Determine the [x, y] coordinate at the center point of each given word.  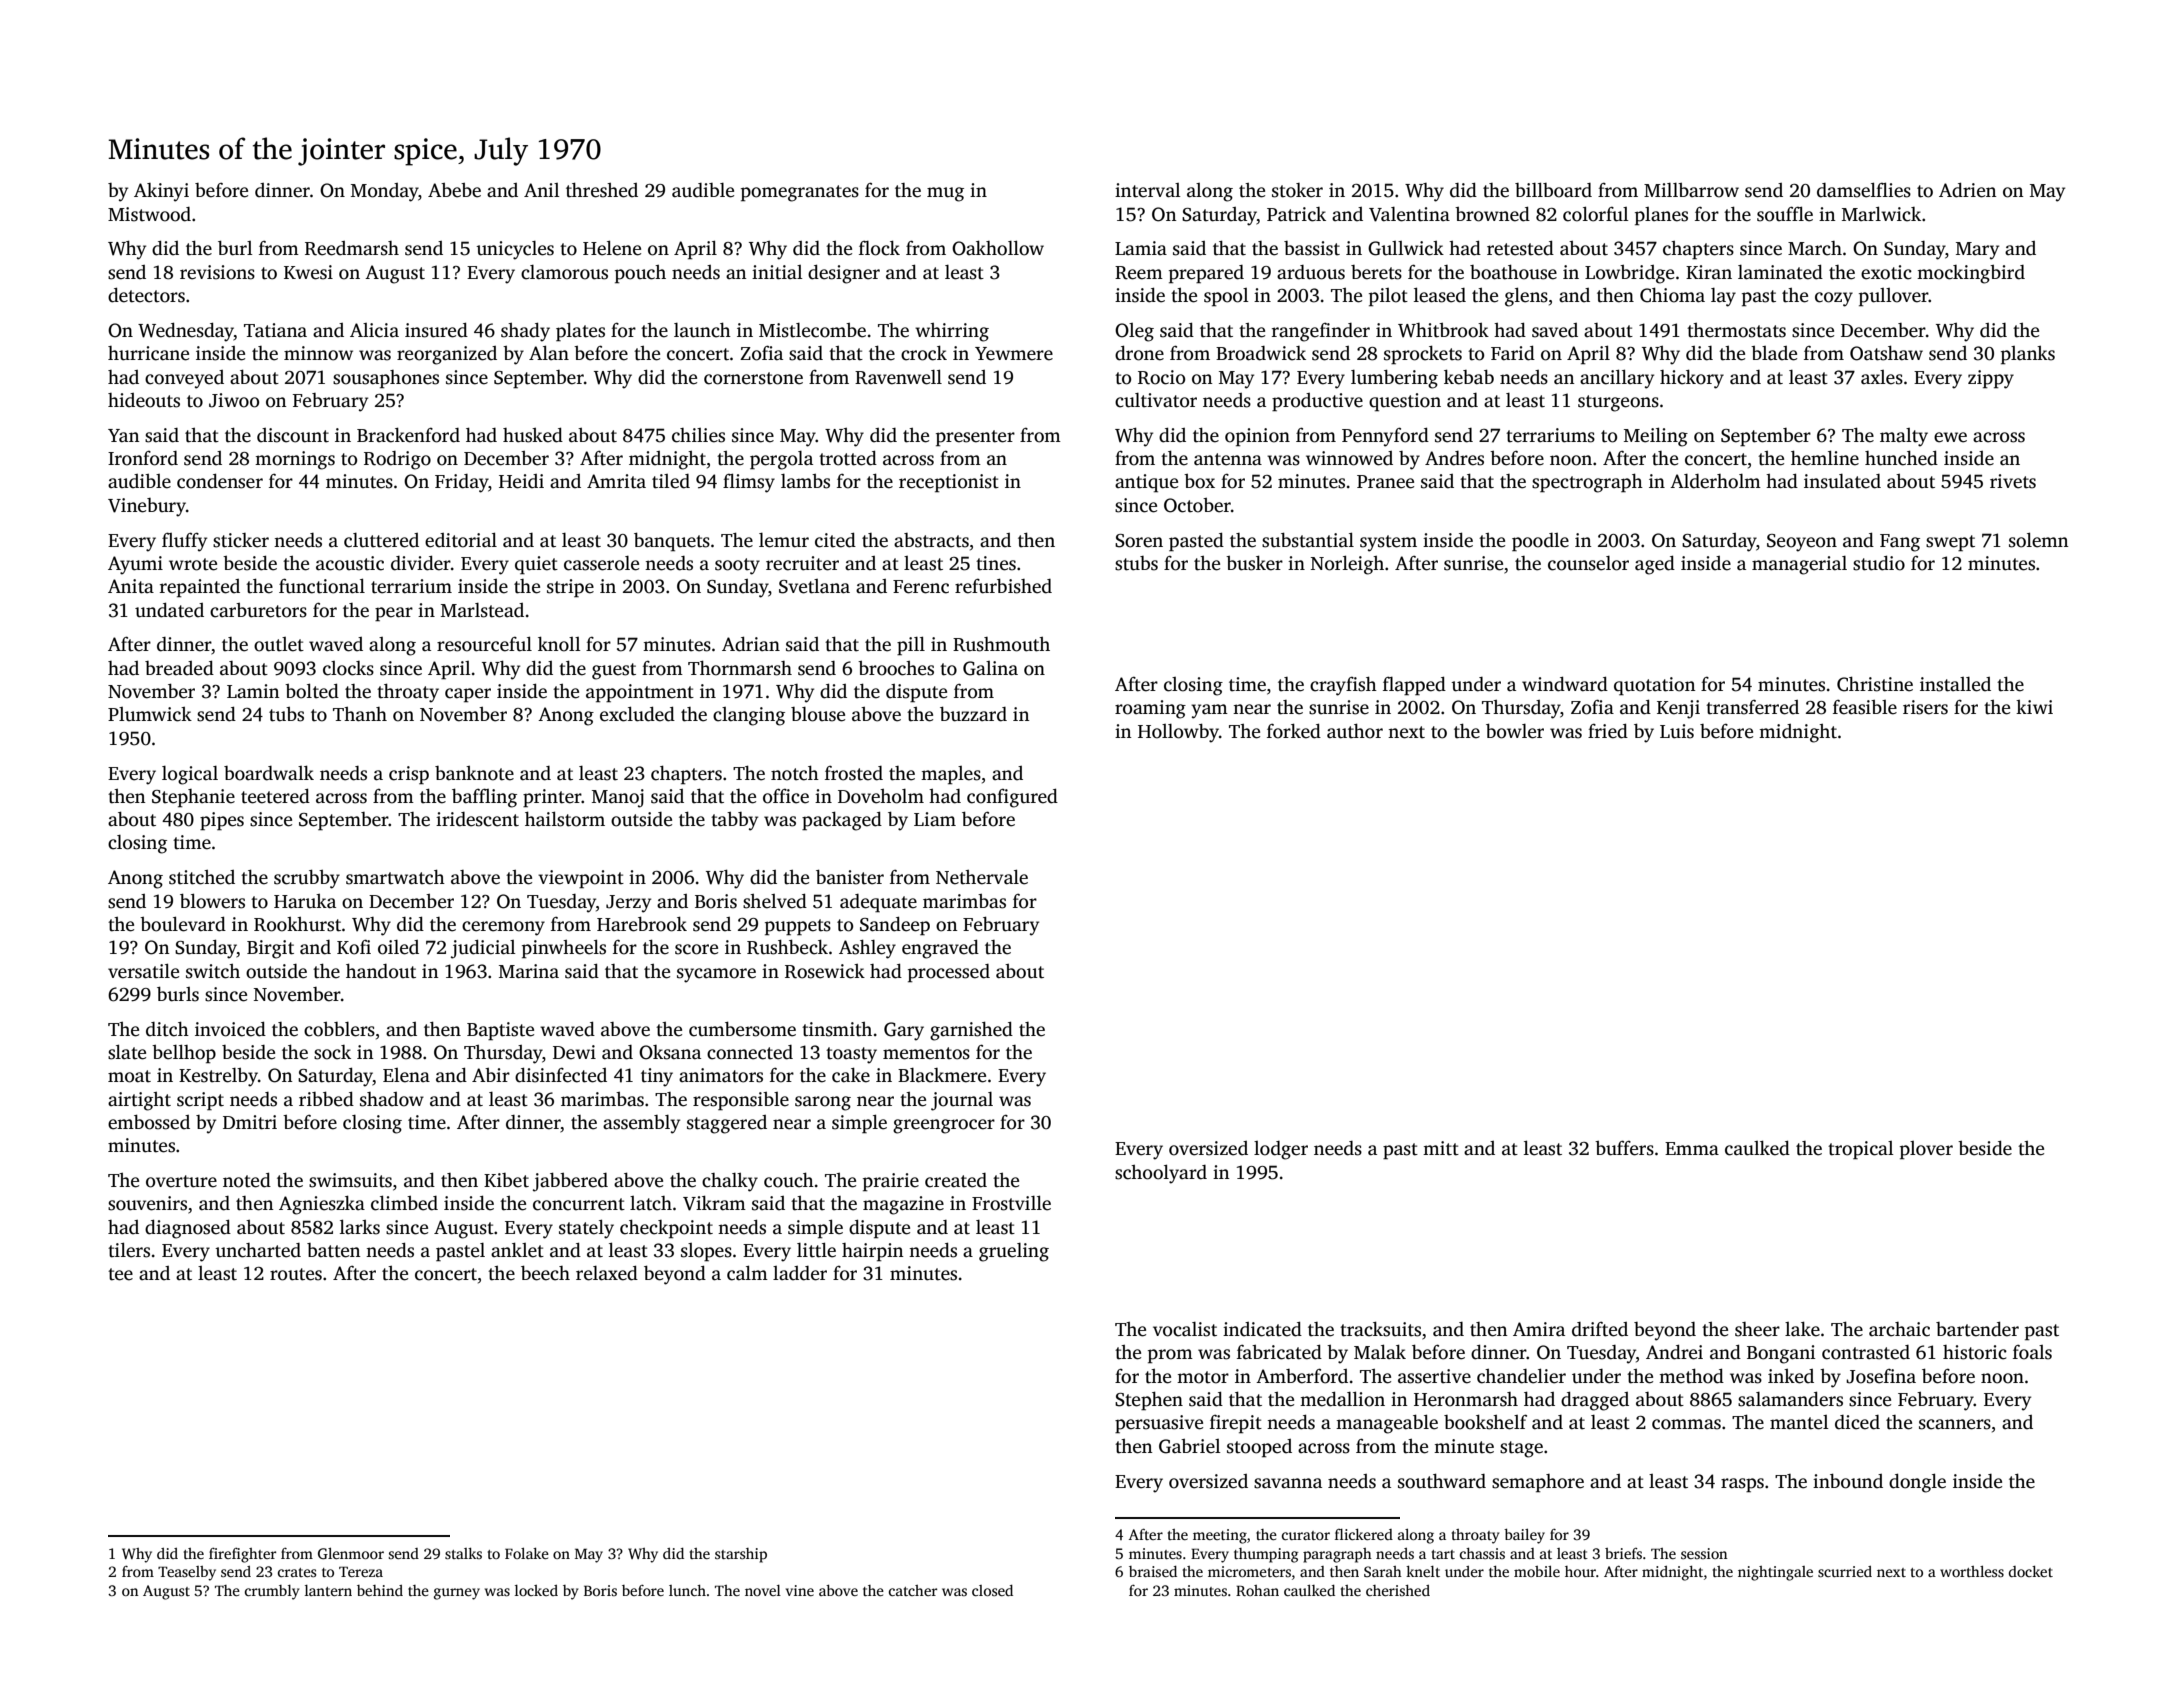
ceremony [503, 928]
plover [1926, 1150]
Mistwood [149, 214]
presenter [975, 438]
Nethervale [982, 877]
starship [741, 1555]
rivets [2013, 481]
